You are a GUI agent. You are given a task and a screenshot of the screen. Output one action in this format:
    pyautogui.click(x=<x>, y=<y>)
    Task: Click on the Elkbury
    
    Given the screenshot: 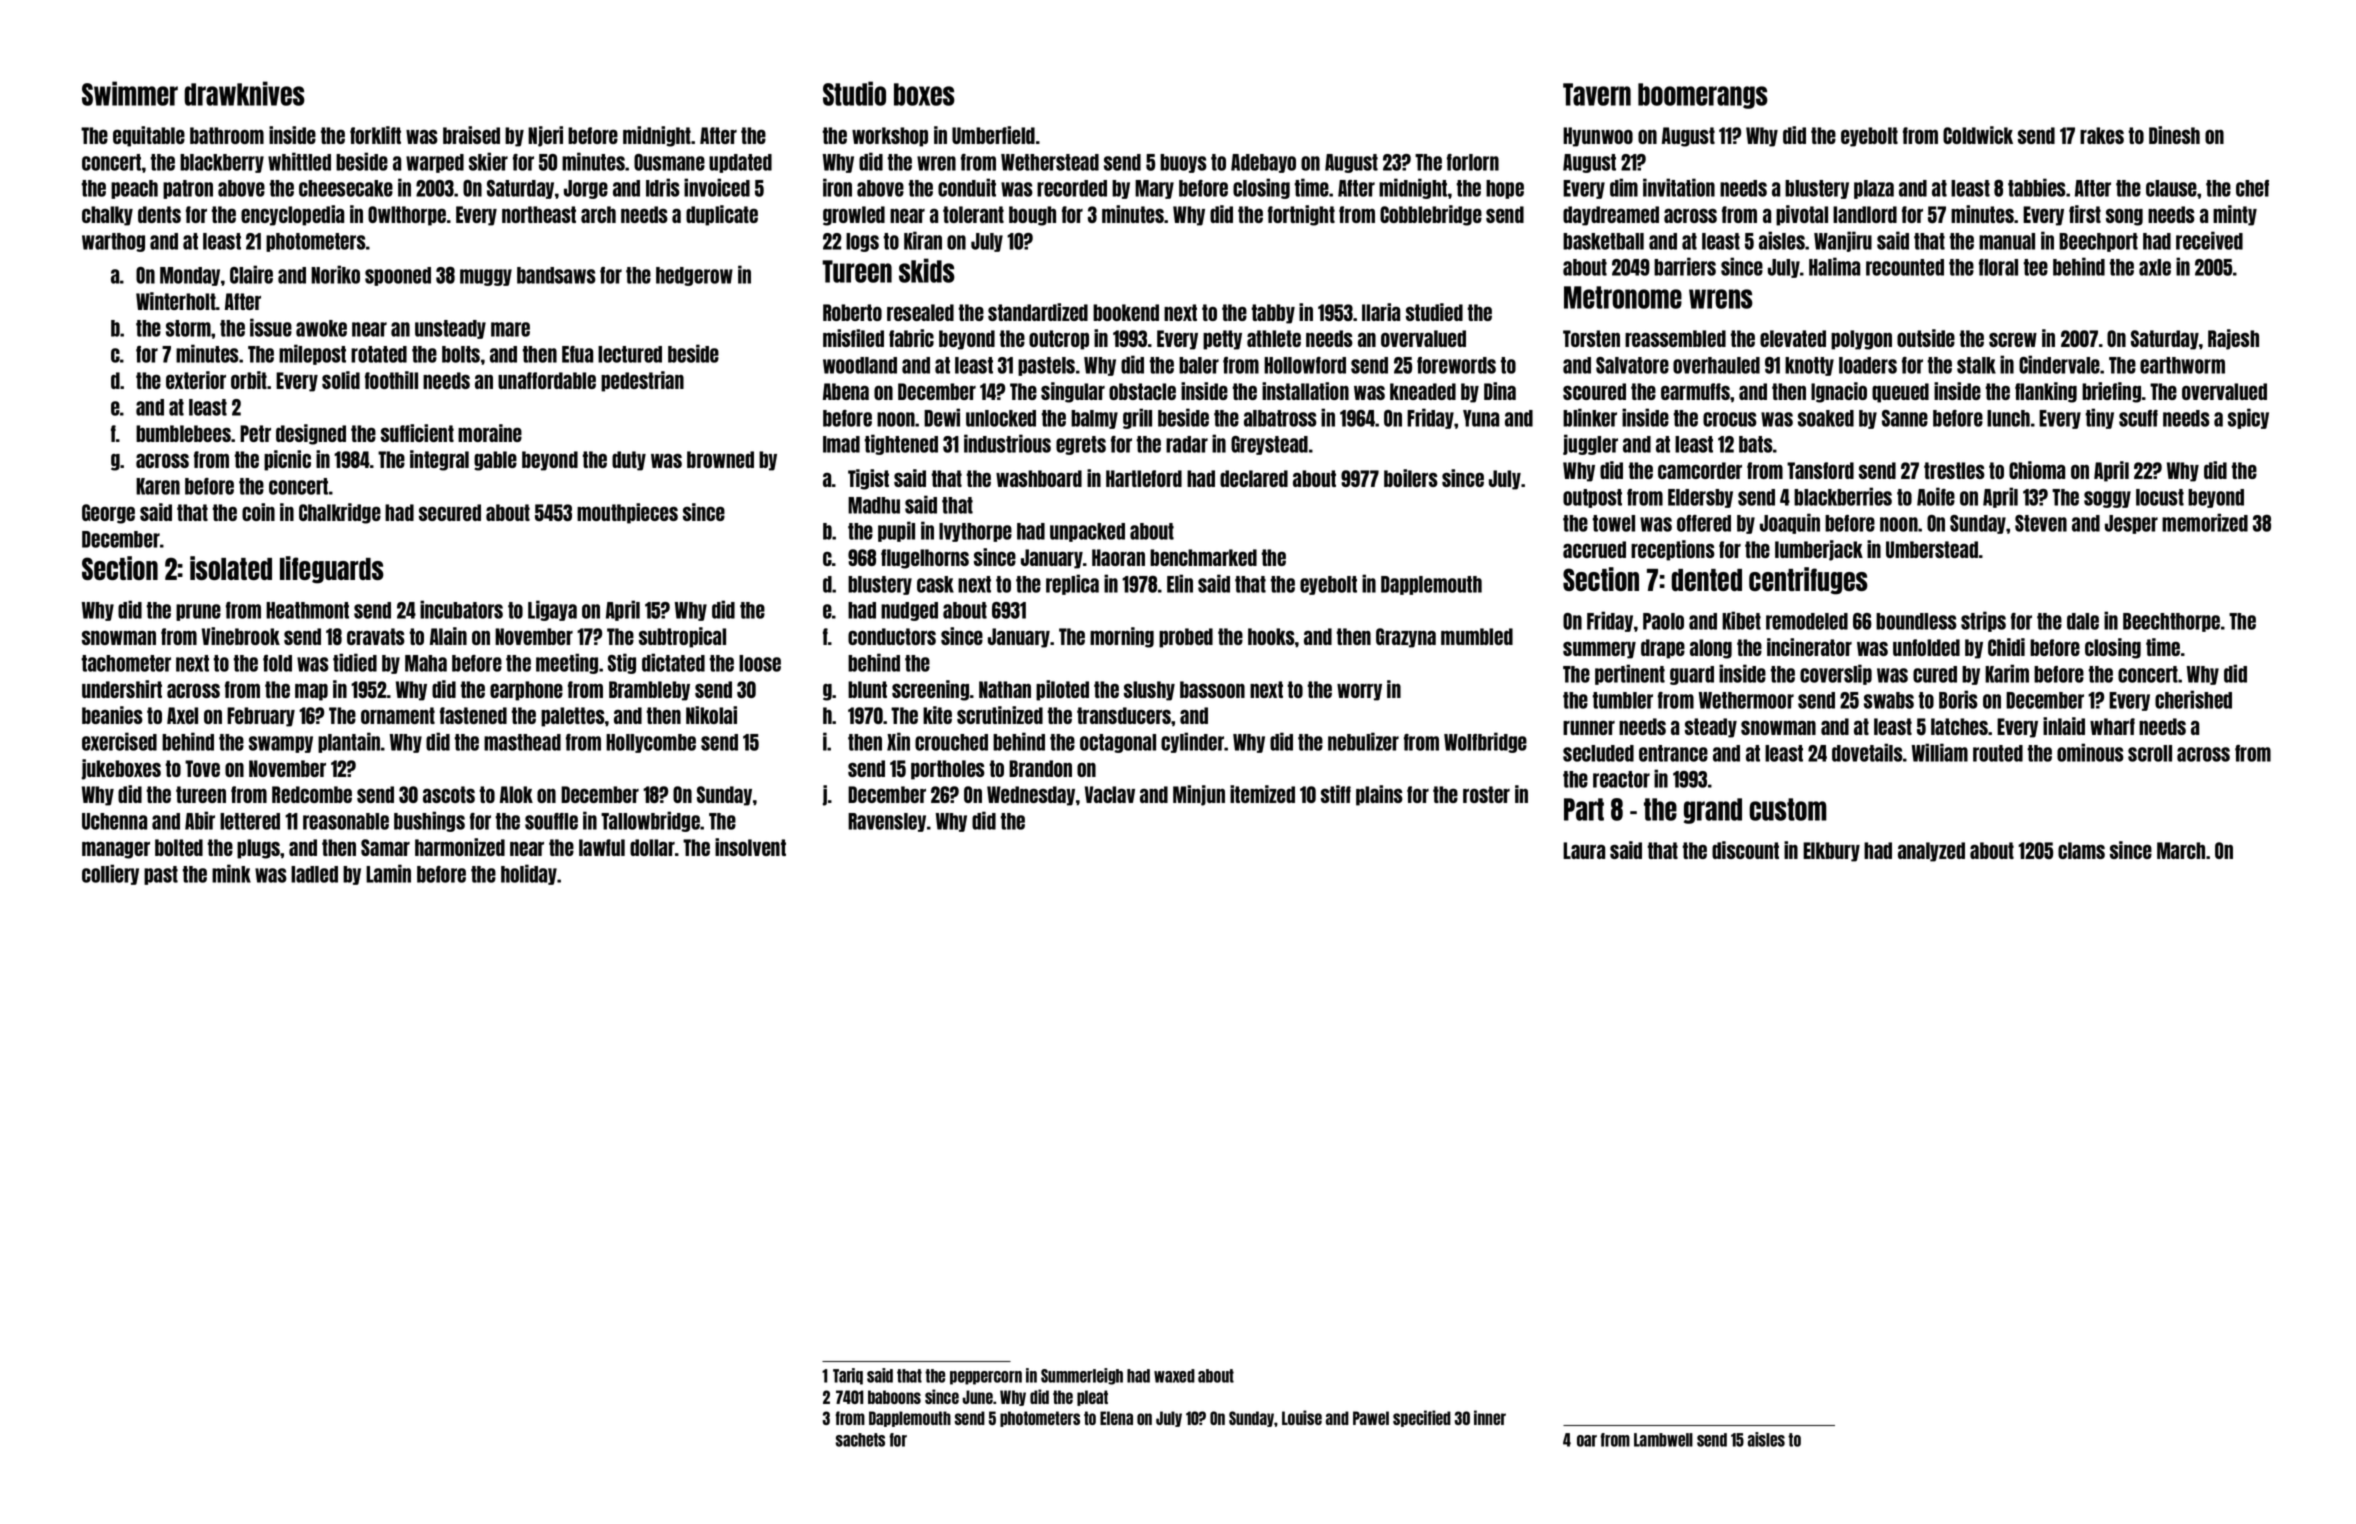 What is the action you would take?
    pyautogui.click(x=1831, y=852)
